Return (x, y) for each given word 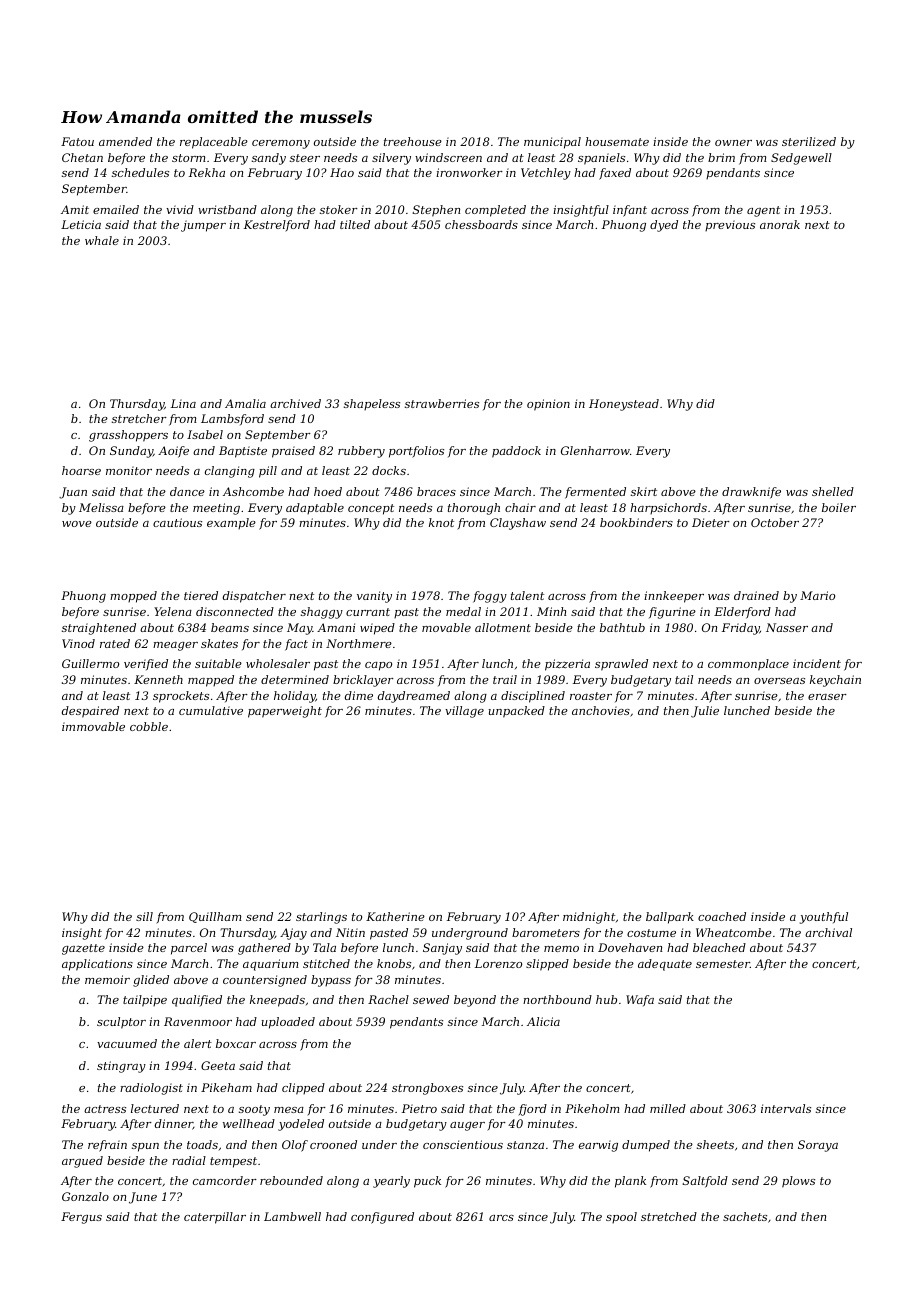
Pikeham (226, 1087)
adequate (665, 965)
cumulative (211, 710)
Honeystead (624, 405)
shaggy (322, 613)
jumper (203, 226)
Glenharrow (595, 450)
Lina (183, 403)
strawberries (442, 403)
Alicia (543, 1021)
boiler (839, 507)
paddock (516, 452)
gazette (83, 949)
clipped (303, 1089)
